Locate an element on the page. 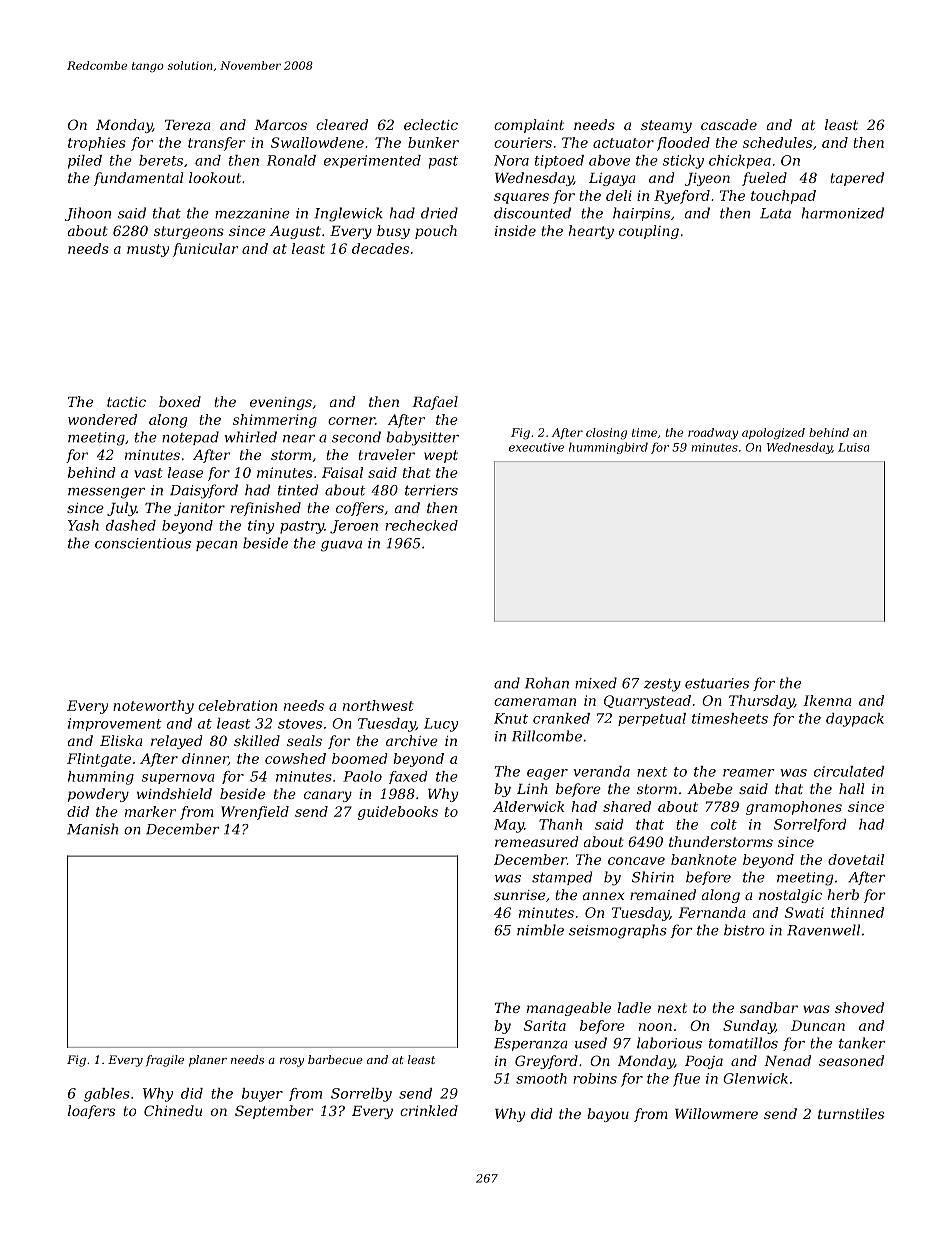 The height and width of the image is (1233, 952). estuaries is located at coordinates (717, 683).
